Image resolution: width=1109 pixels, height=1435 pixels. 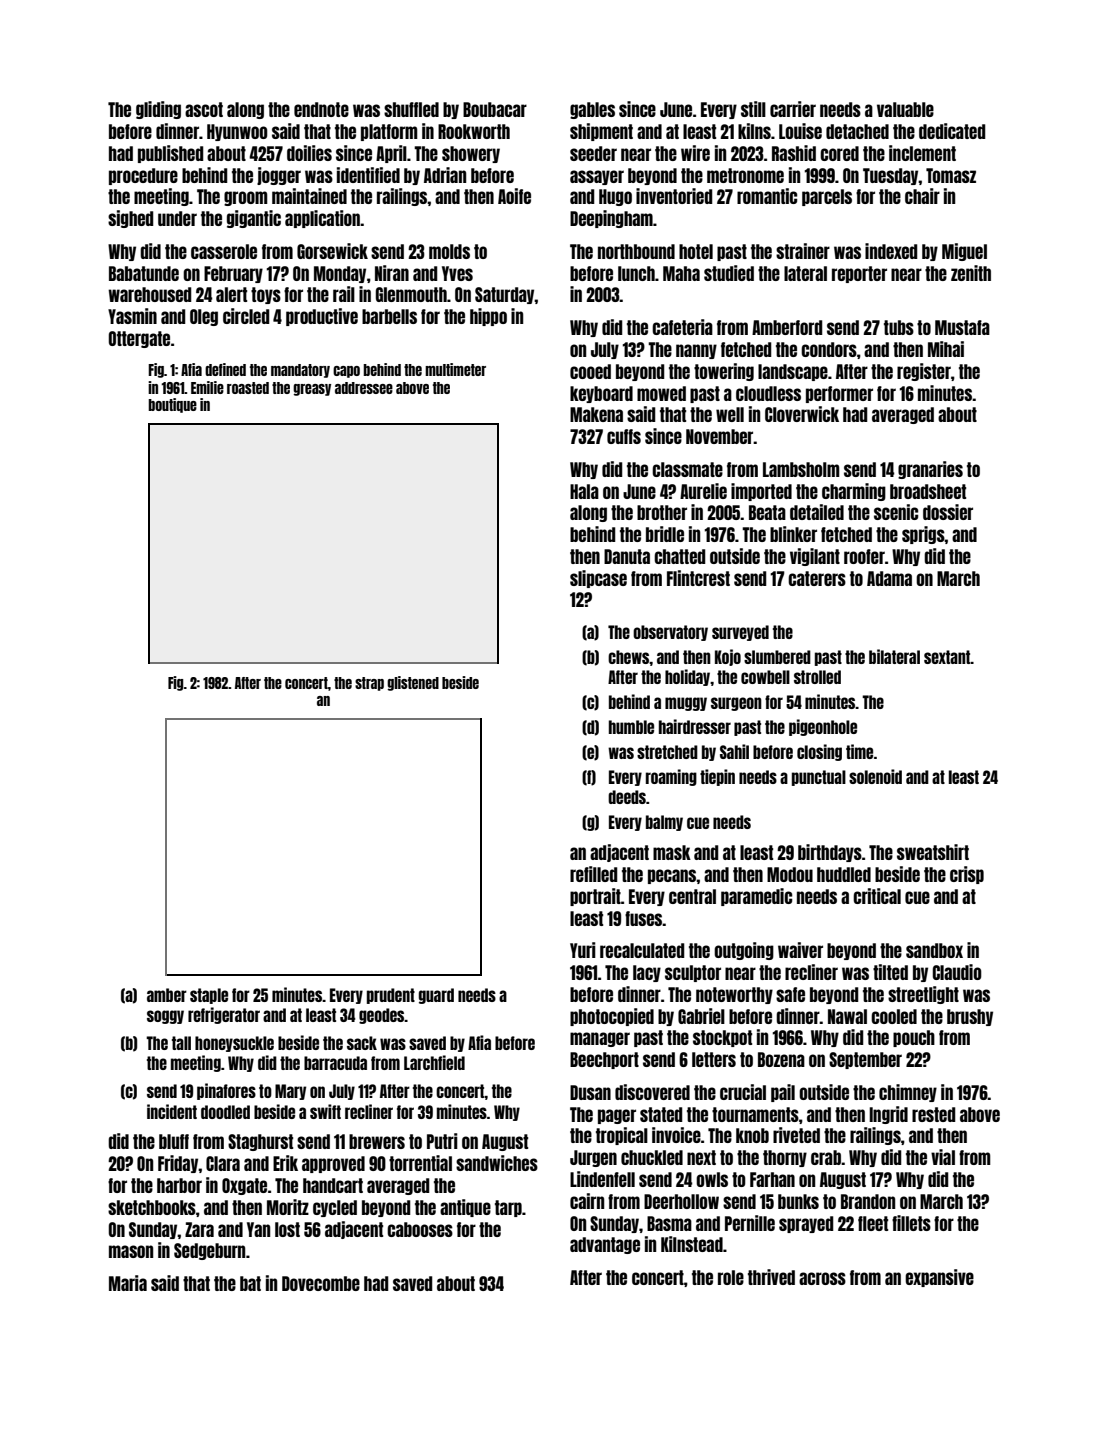 What do you see at coordinates (642, 950) in the document?
I see `recalculated` at bounding box center [642, 950].
